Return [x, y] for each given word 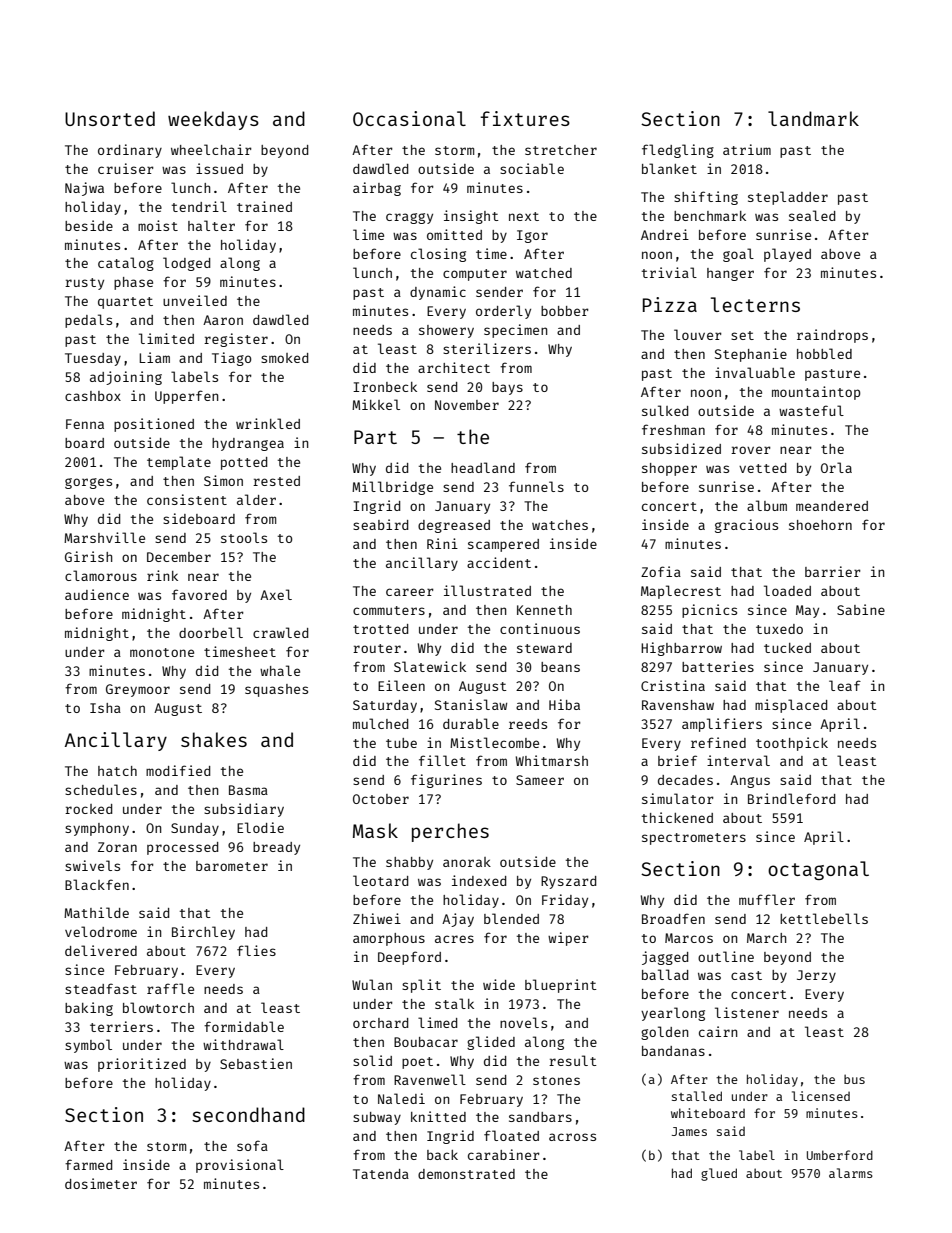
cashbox [93, 396]
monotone [162, 652]
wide [499, 984]
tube [401, 743]
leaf [845, 685]
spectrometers [694, 839]
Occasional [409, 118]
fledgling [678, 151]
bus [854, 1079]
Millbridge [392, 488]
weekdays [213, 120]
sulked [665, 410]
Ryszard [568, 882]
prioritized [142, 1065]
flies [256, 950]
